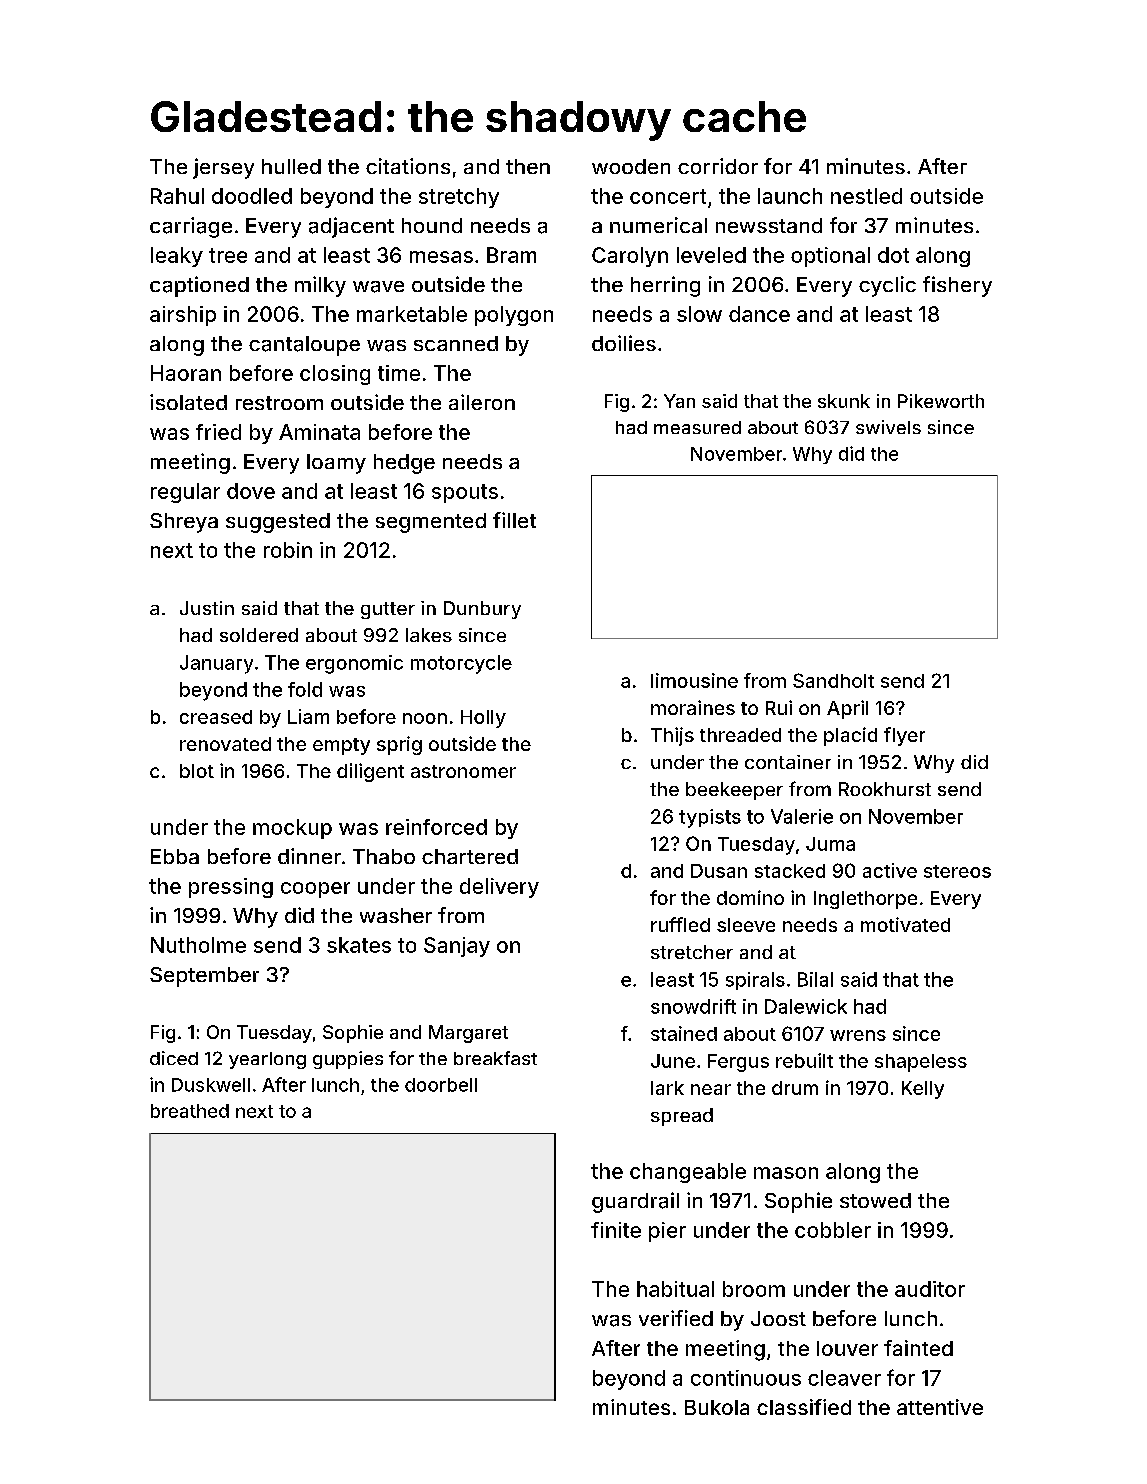 This screenshot has height=1484, width=1147. Describe the element at coordinates (291, 166) in the screenshot. I see `hulled` at that location.
